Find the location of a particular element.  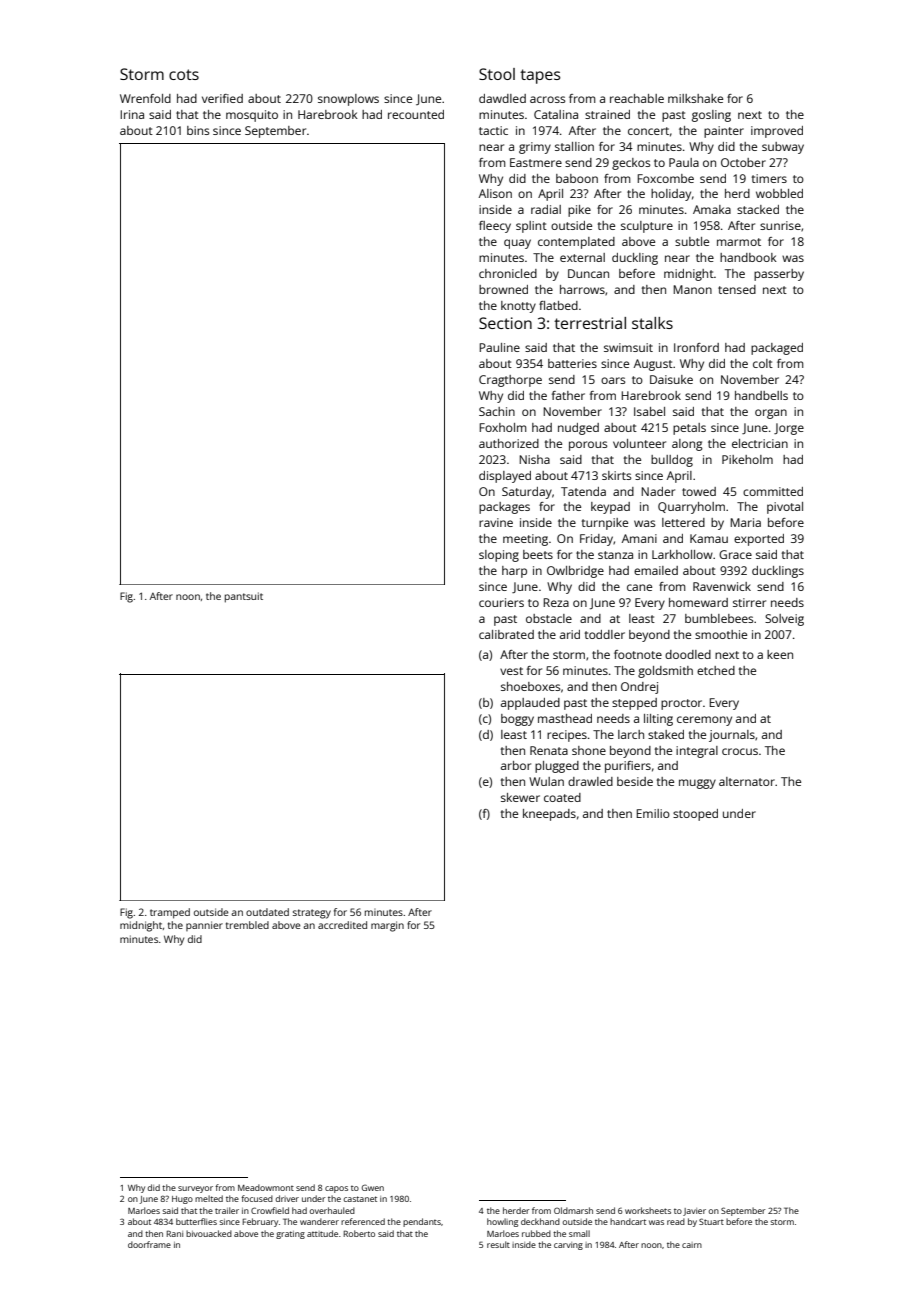

October is located at coordinates (743, 162).
